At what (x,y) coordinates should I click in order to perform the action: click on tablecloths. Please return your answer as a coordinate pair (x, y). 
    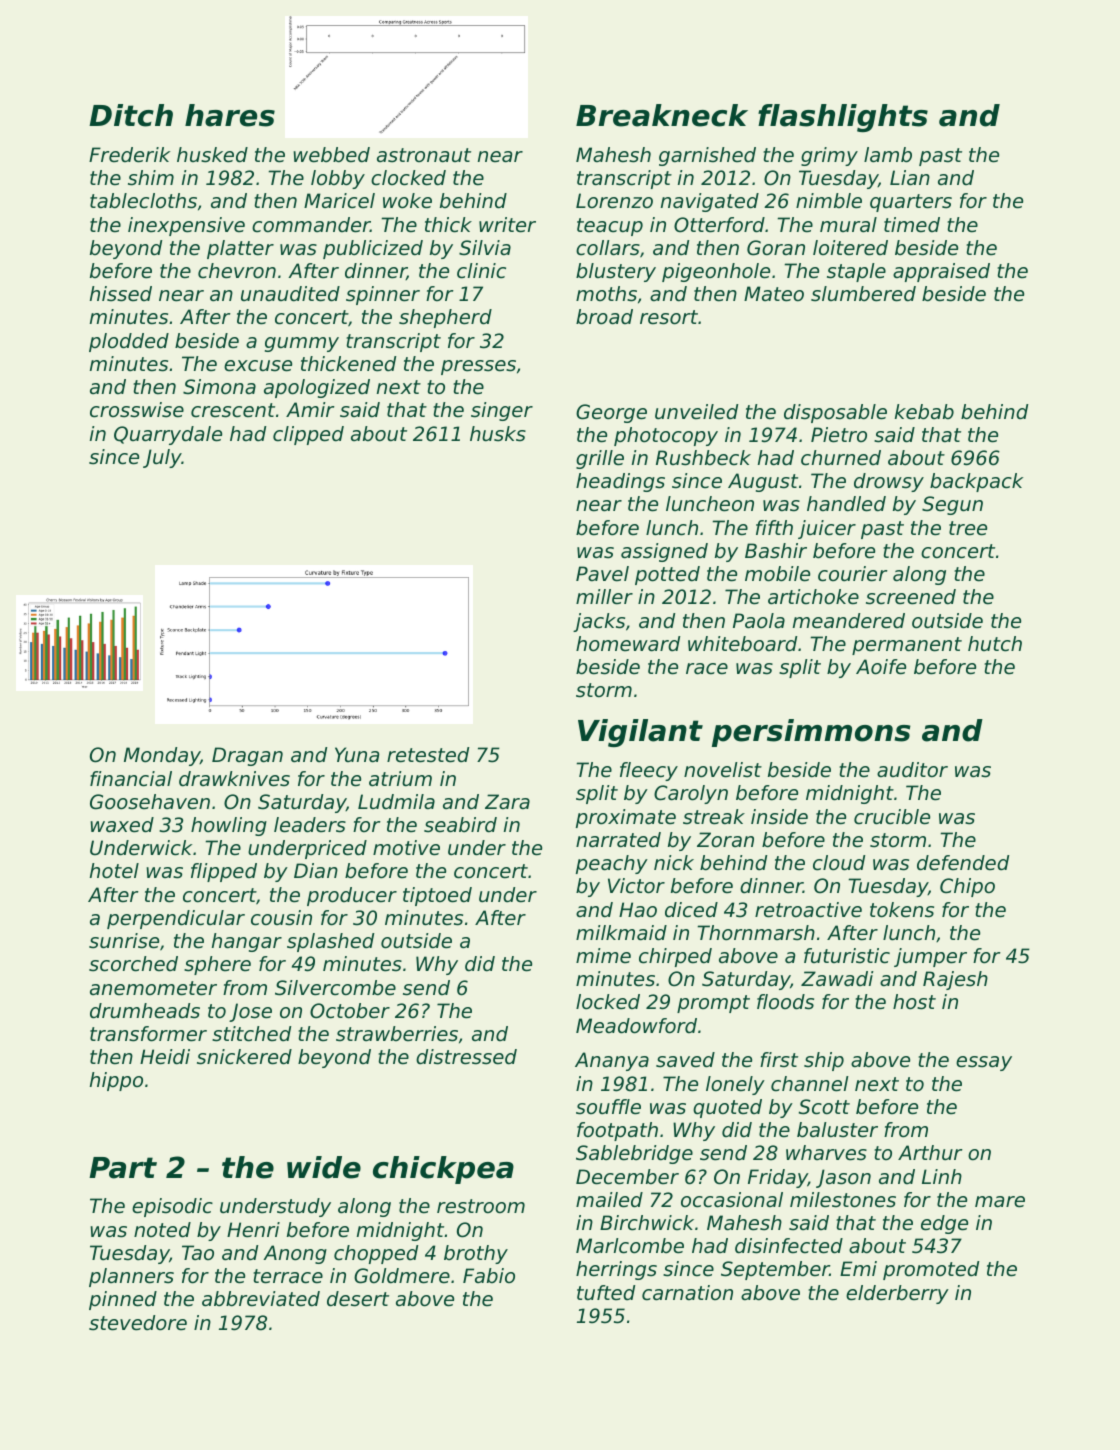
    Looking at the image, I should click on (143, 201).
